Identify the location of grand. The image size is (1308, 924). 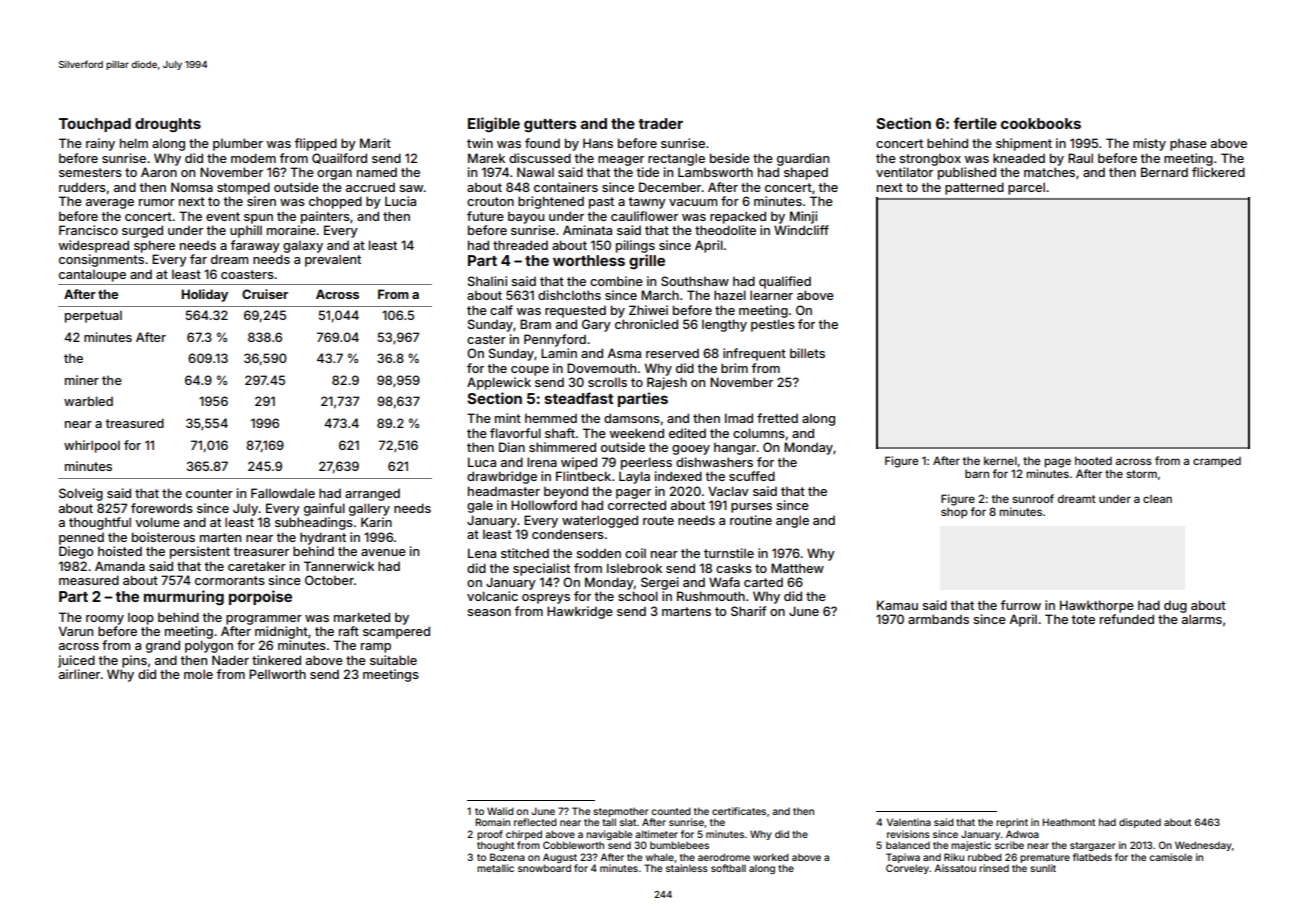
(163, 646).
